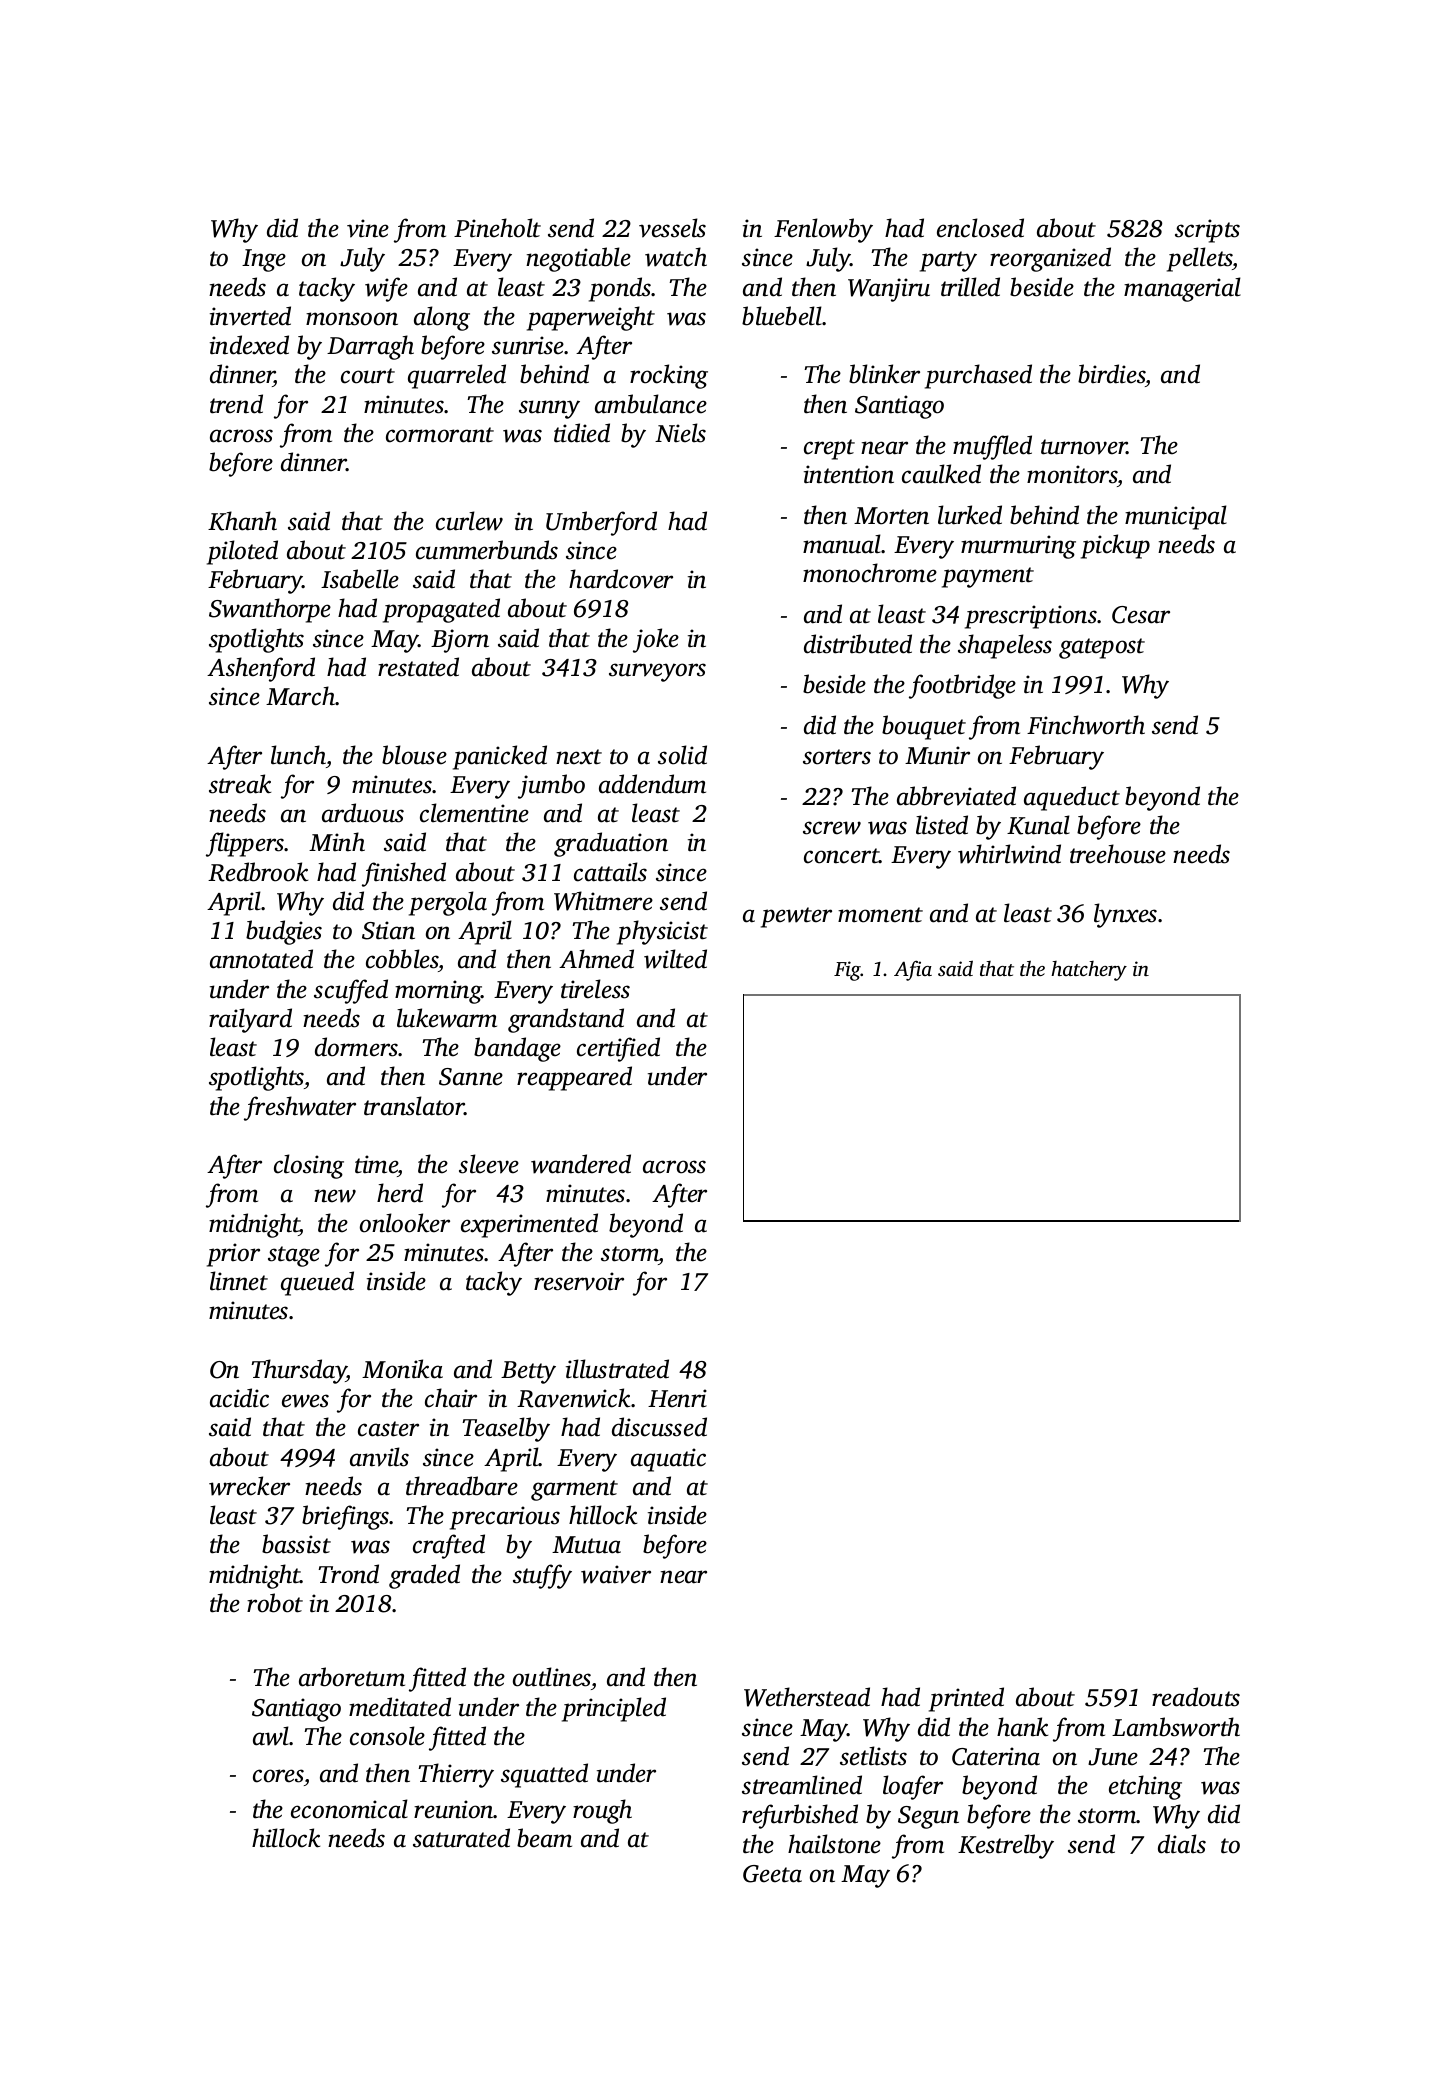 Image resolution: width=1450 pixels, height=2100 pixels. What do you see at coordinates (1196, 1697) in the screenshot?
I see `readouts` at bounding box center [1196, 1697].
